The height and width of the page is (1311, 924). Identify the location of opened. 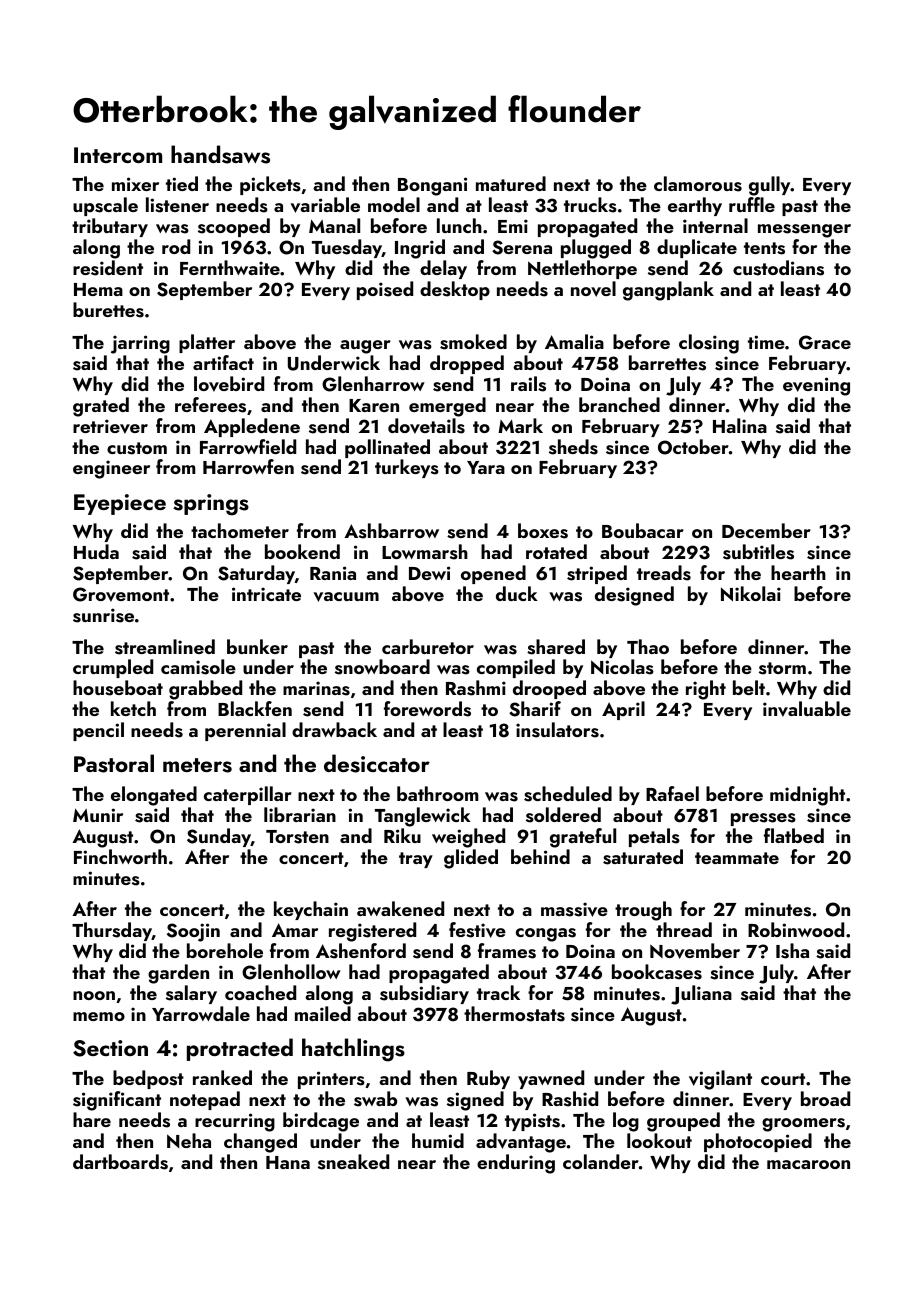
(493, 574).
